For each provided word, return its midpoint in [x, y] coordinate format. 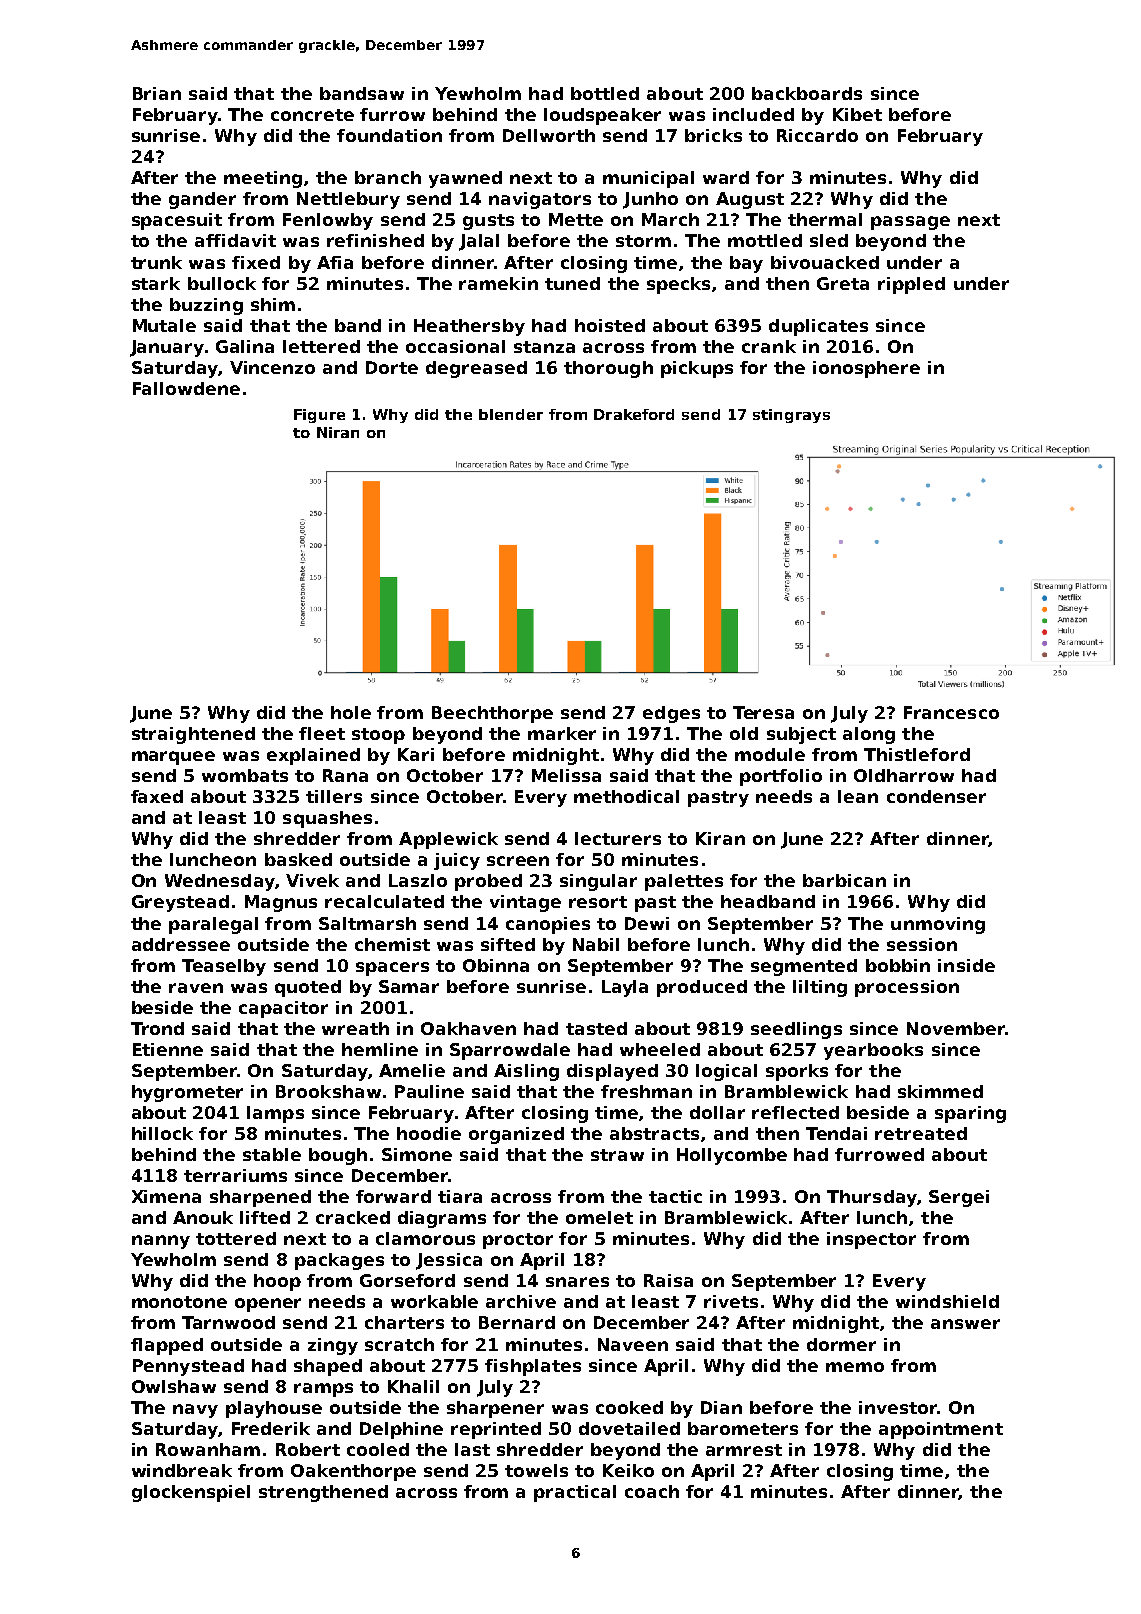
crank [769, 346]
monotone [179, 1302]
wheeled [660, 1049]
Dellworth [549, 135]
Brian [157, 93]
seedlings [796, 1030]
